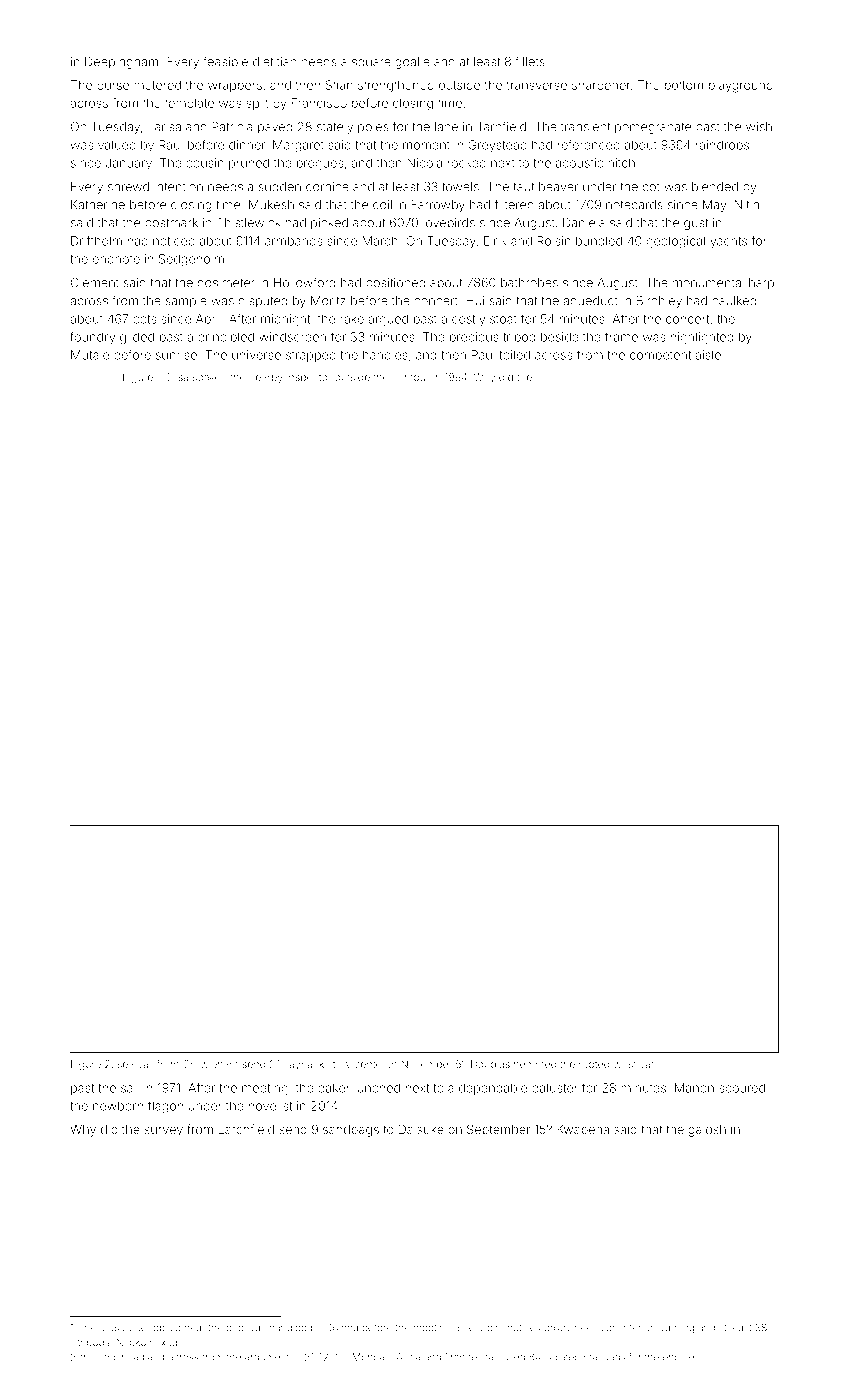 The image size is (849, 1400). Describe the element at coordinates (490, 1065) in the screenshot. I see `Douglas` at that location.
